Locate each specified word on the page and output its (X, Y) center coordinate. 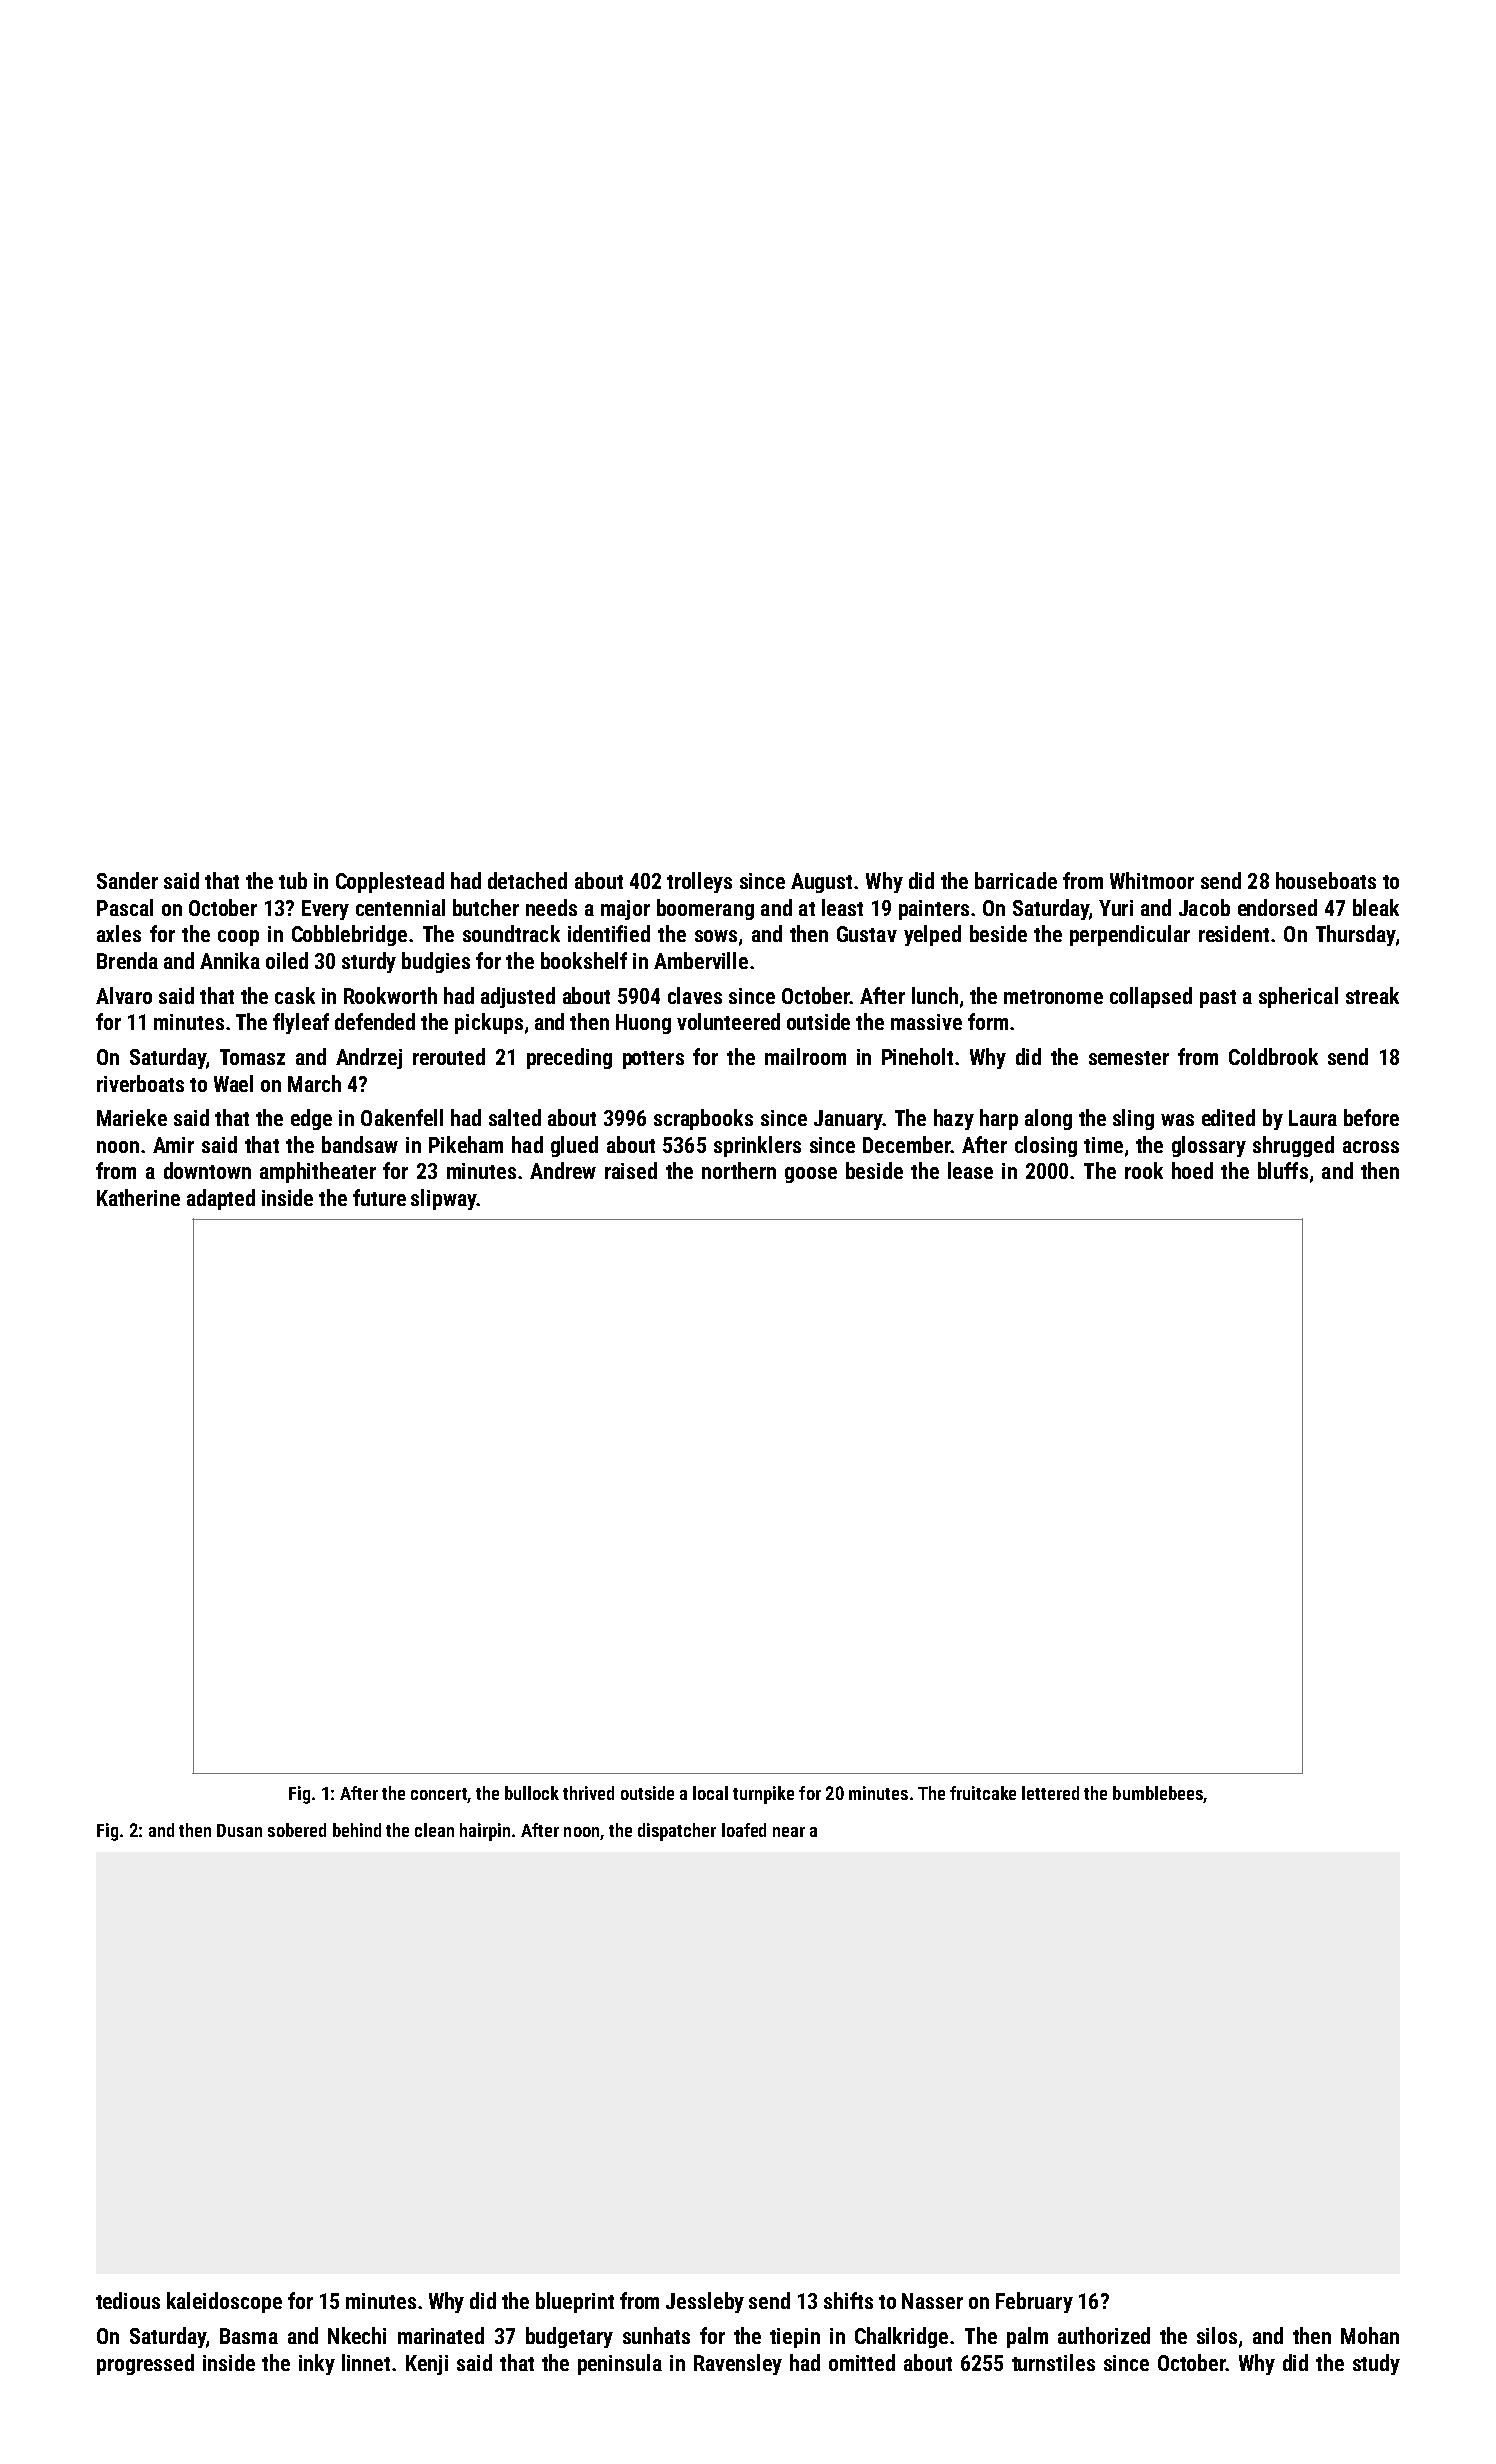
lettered (1050, 1793)
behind (357, 1830)
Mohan (1370, 2335)
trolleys (699, 882)
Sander (127, 880)
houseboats (1326, 880)
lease (970, 1170)
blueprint (575, 2302)
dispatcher (677, 1832)
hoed (1192, 1170)
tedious (128, 2300)
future (379, 1197)
